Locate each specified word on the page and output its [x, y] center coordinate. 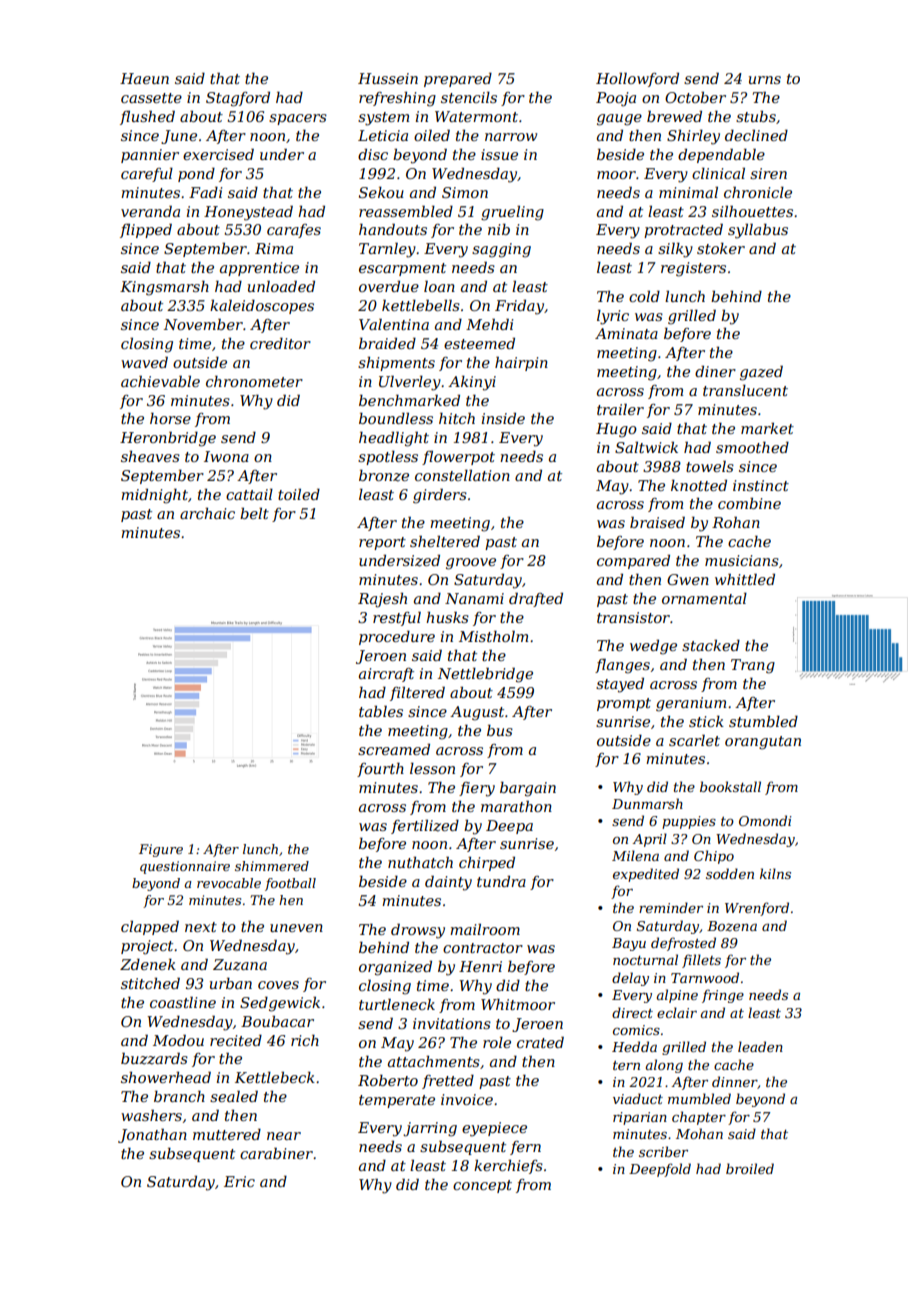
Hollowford [637, 79]
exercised [218, 154]
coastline [183, 1002]
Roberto [388, 1080]
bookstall [730, 786]
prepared [458, 79]
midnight [154, 496]
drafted [536, 599]
